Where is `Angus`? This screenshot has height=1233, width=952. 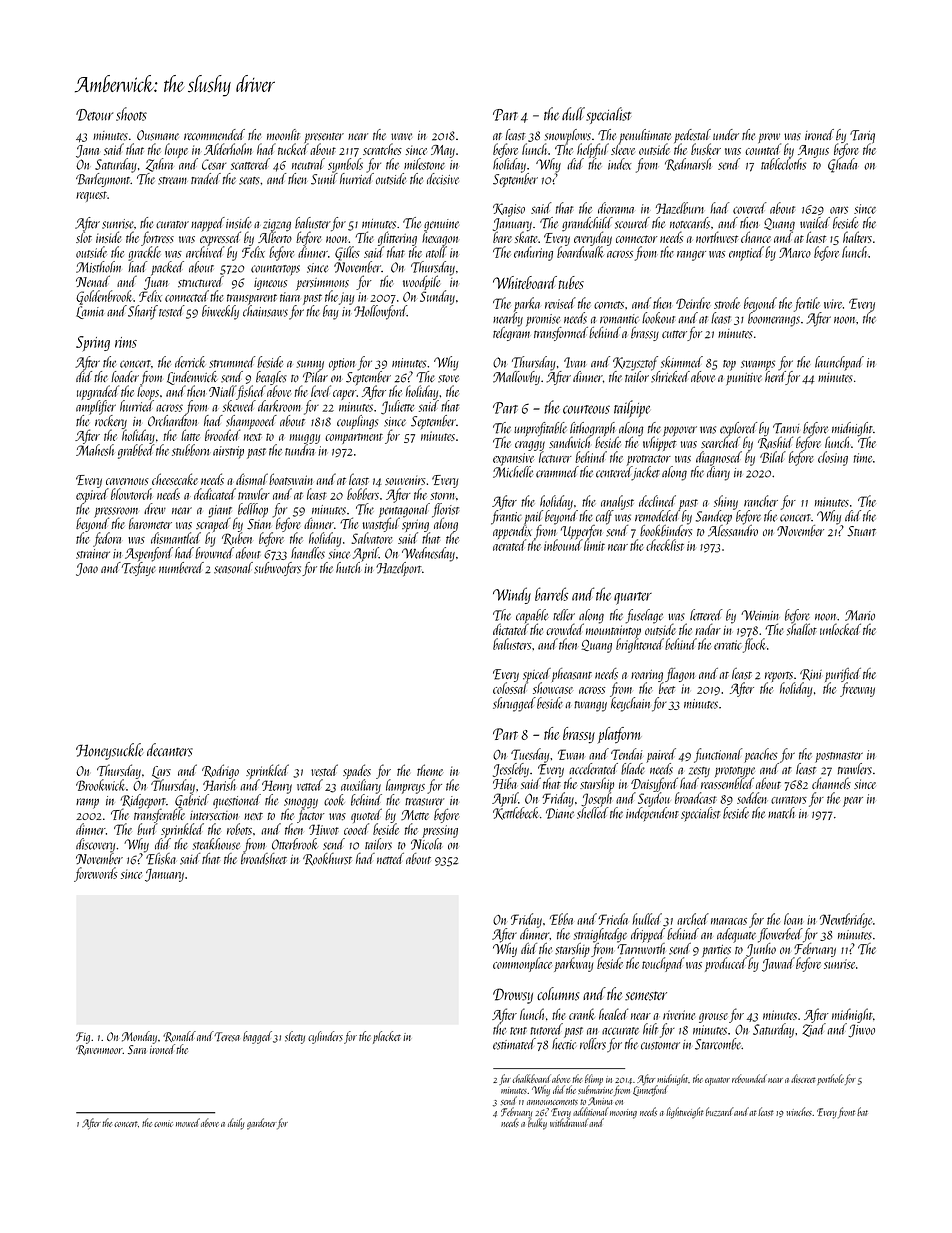
Angus is located at coordinates (813, 151).
